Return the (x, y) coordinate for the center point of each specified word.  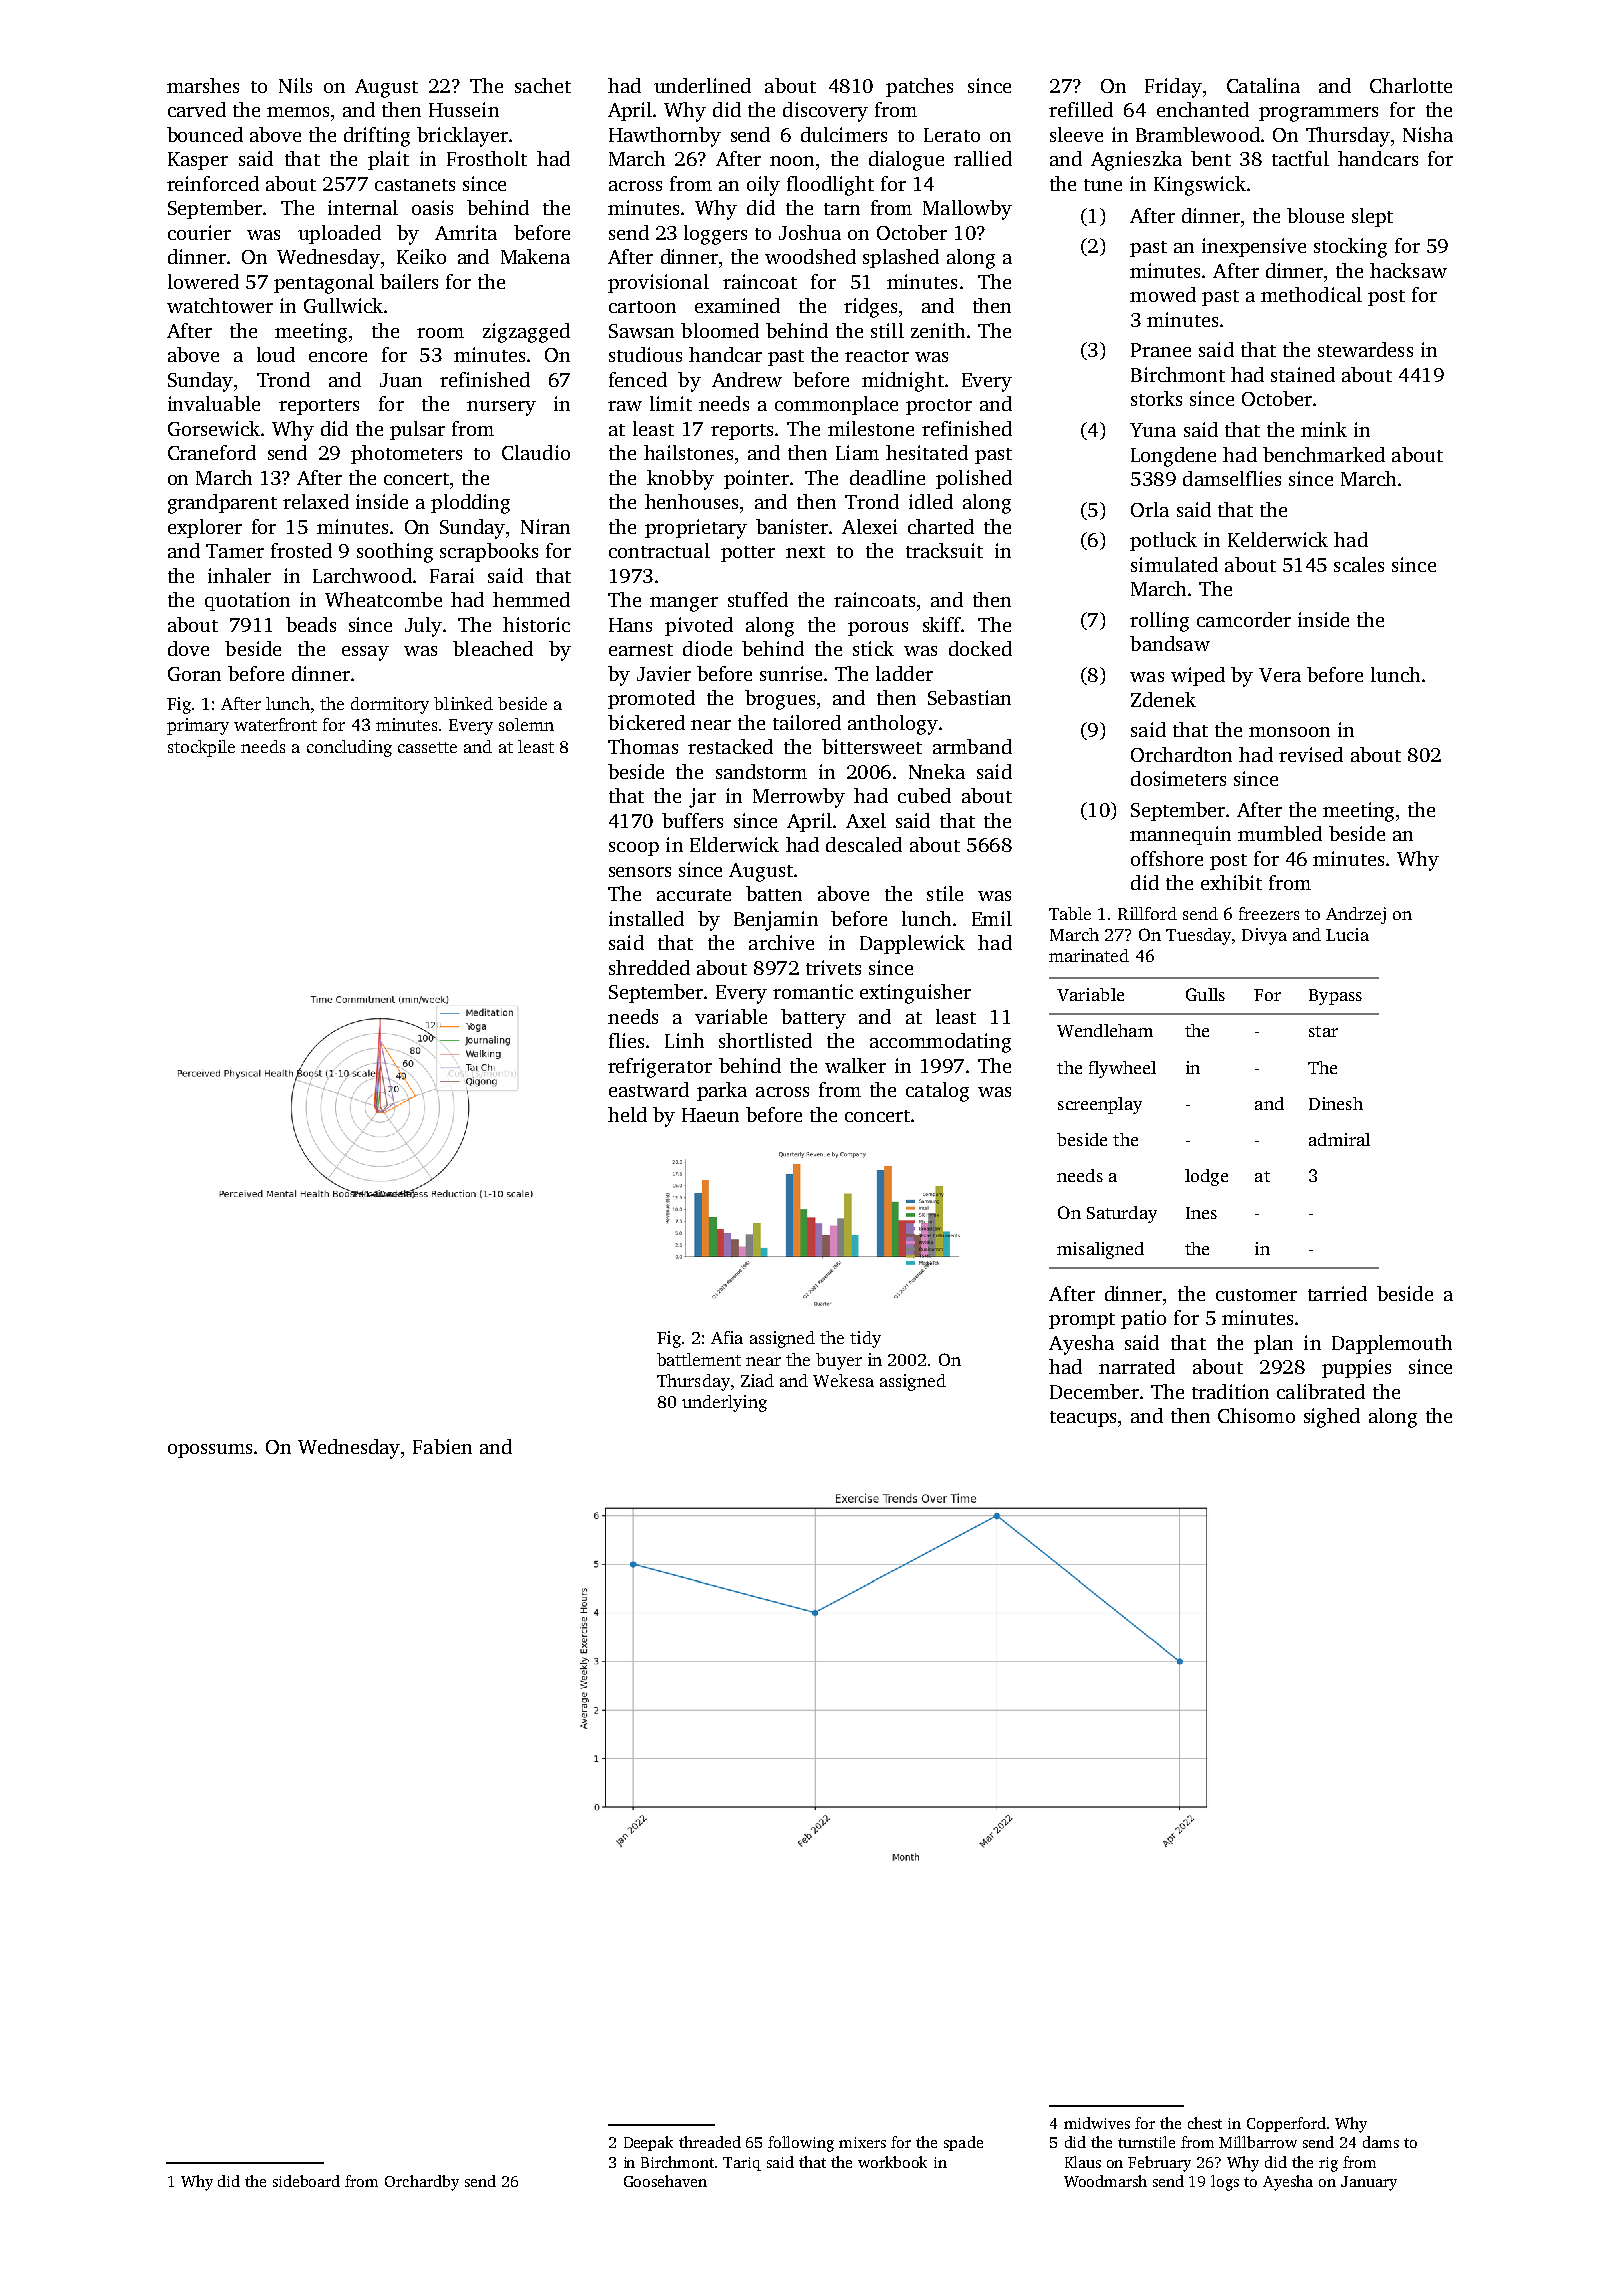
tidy (865, 1339)
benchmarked (1324, 454)
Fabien (442, 1446)
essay (365, 653)
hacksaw (1408, 270)
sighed (1332, 1418)
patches (919, 87)
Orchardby (422, 2183)
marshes (203, 85)
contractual (659, 550)
